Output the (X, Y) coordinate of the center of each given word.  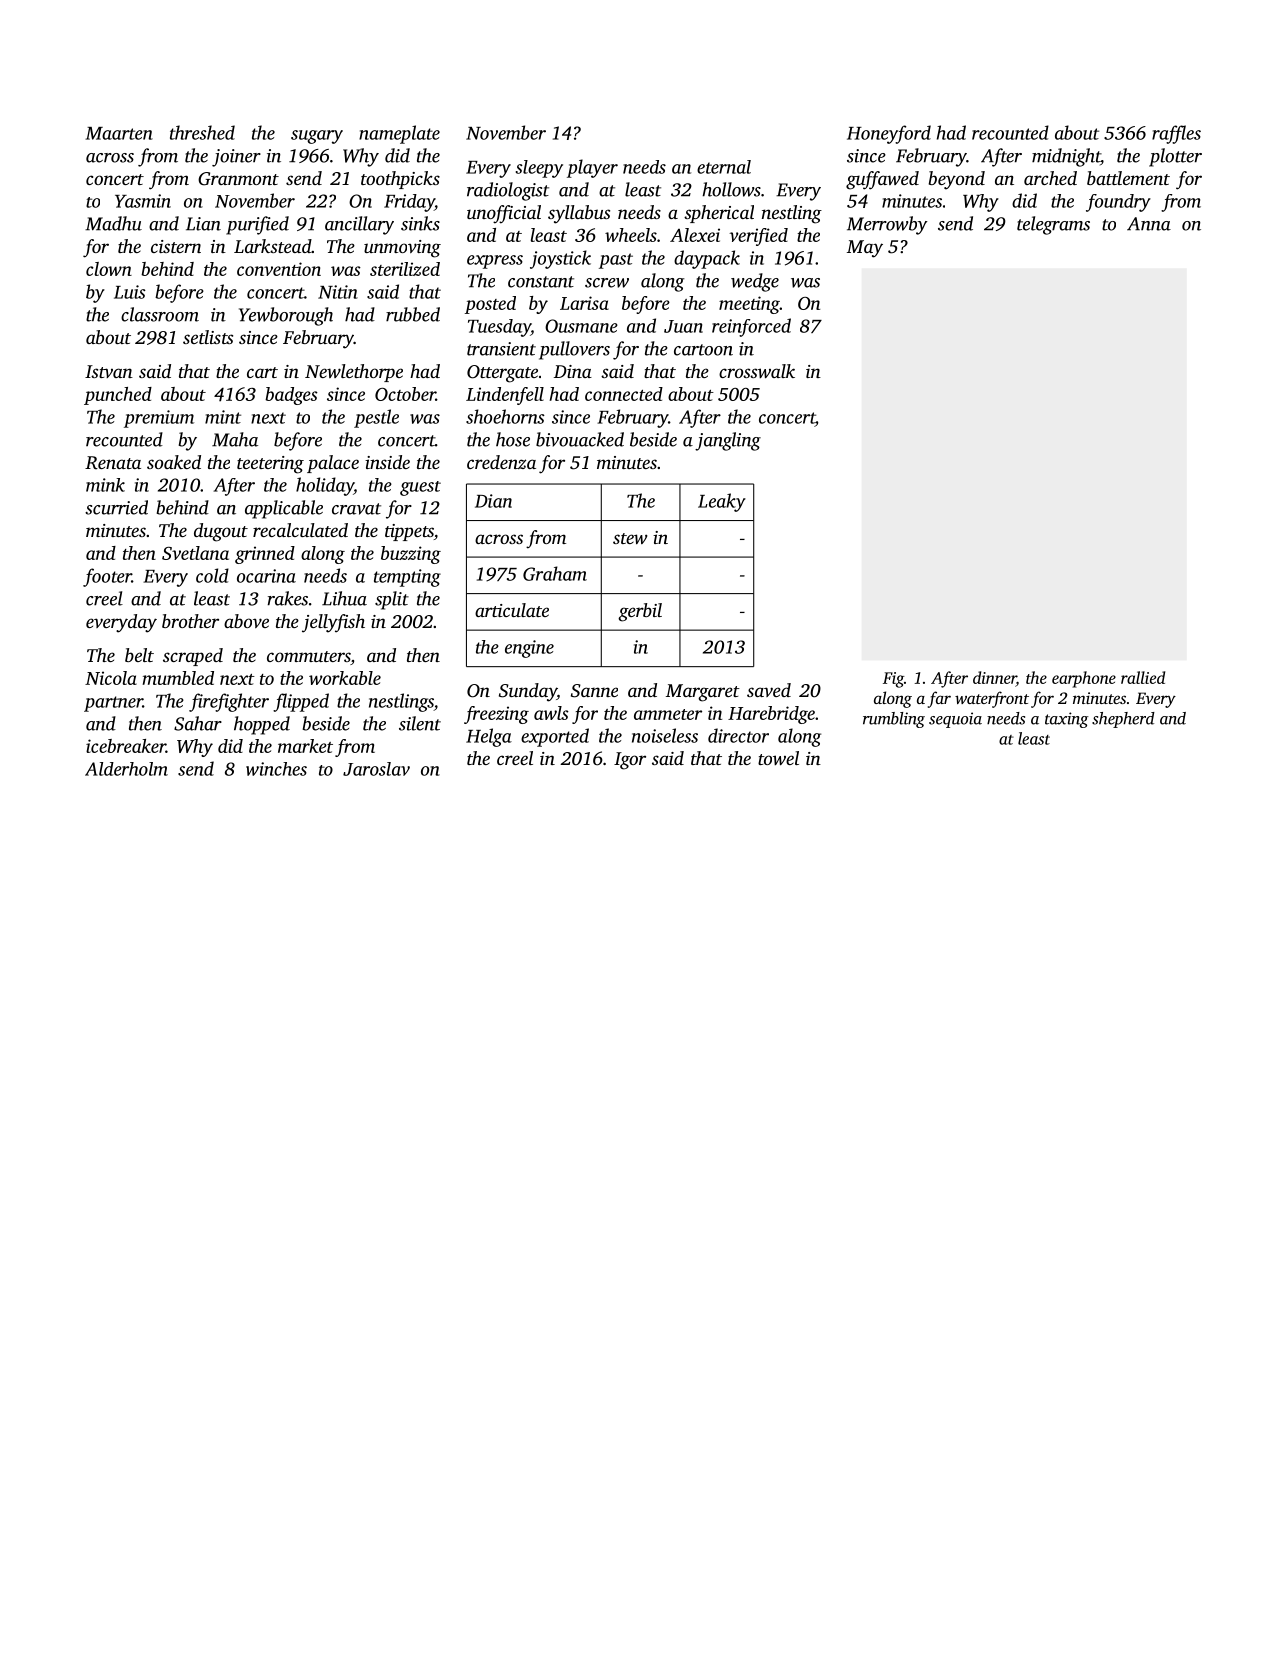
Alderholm (126, 769)
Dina (573, 371)
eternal (724, 167)
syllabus (579, 214)
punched (118, 396)
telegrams (1053, 225)
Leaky (722, 502)
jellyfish (333, 623)
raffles (1176, 134)
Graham (555, 573)
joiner (236, 158)
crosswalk (757, 371)
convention (279, 269)
